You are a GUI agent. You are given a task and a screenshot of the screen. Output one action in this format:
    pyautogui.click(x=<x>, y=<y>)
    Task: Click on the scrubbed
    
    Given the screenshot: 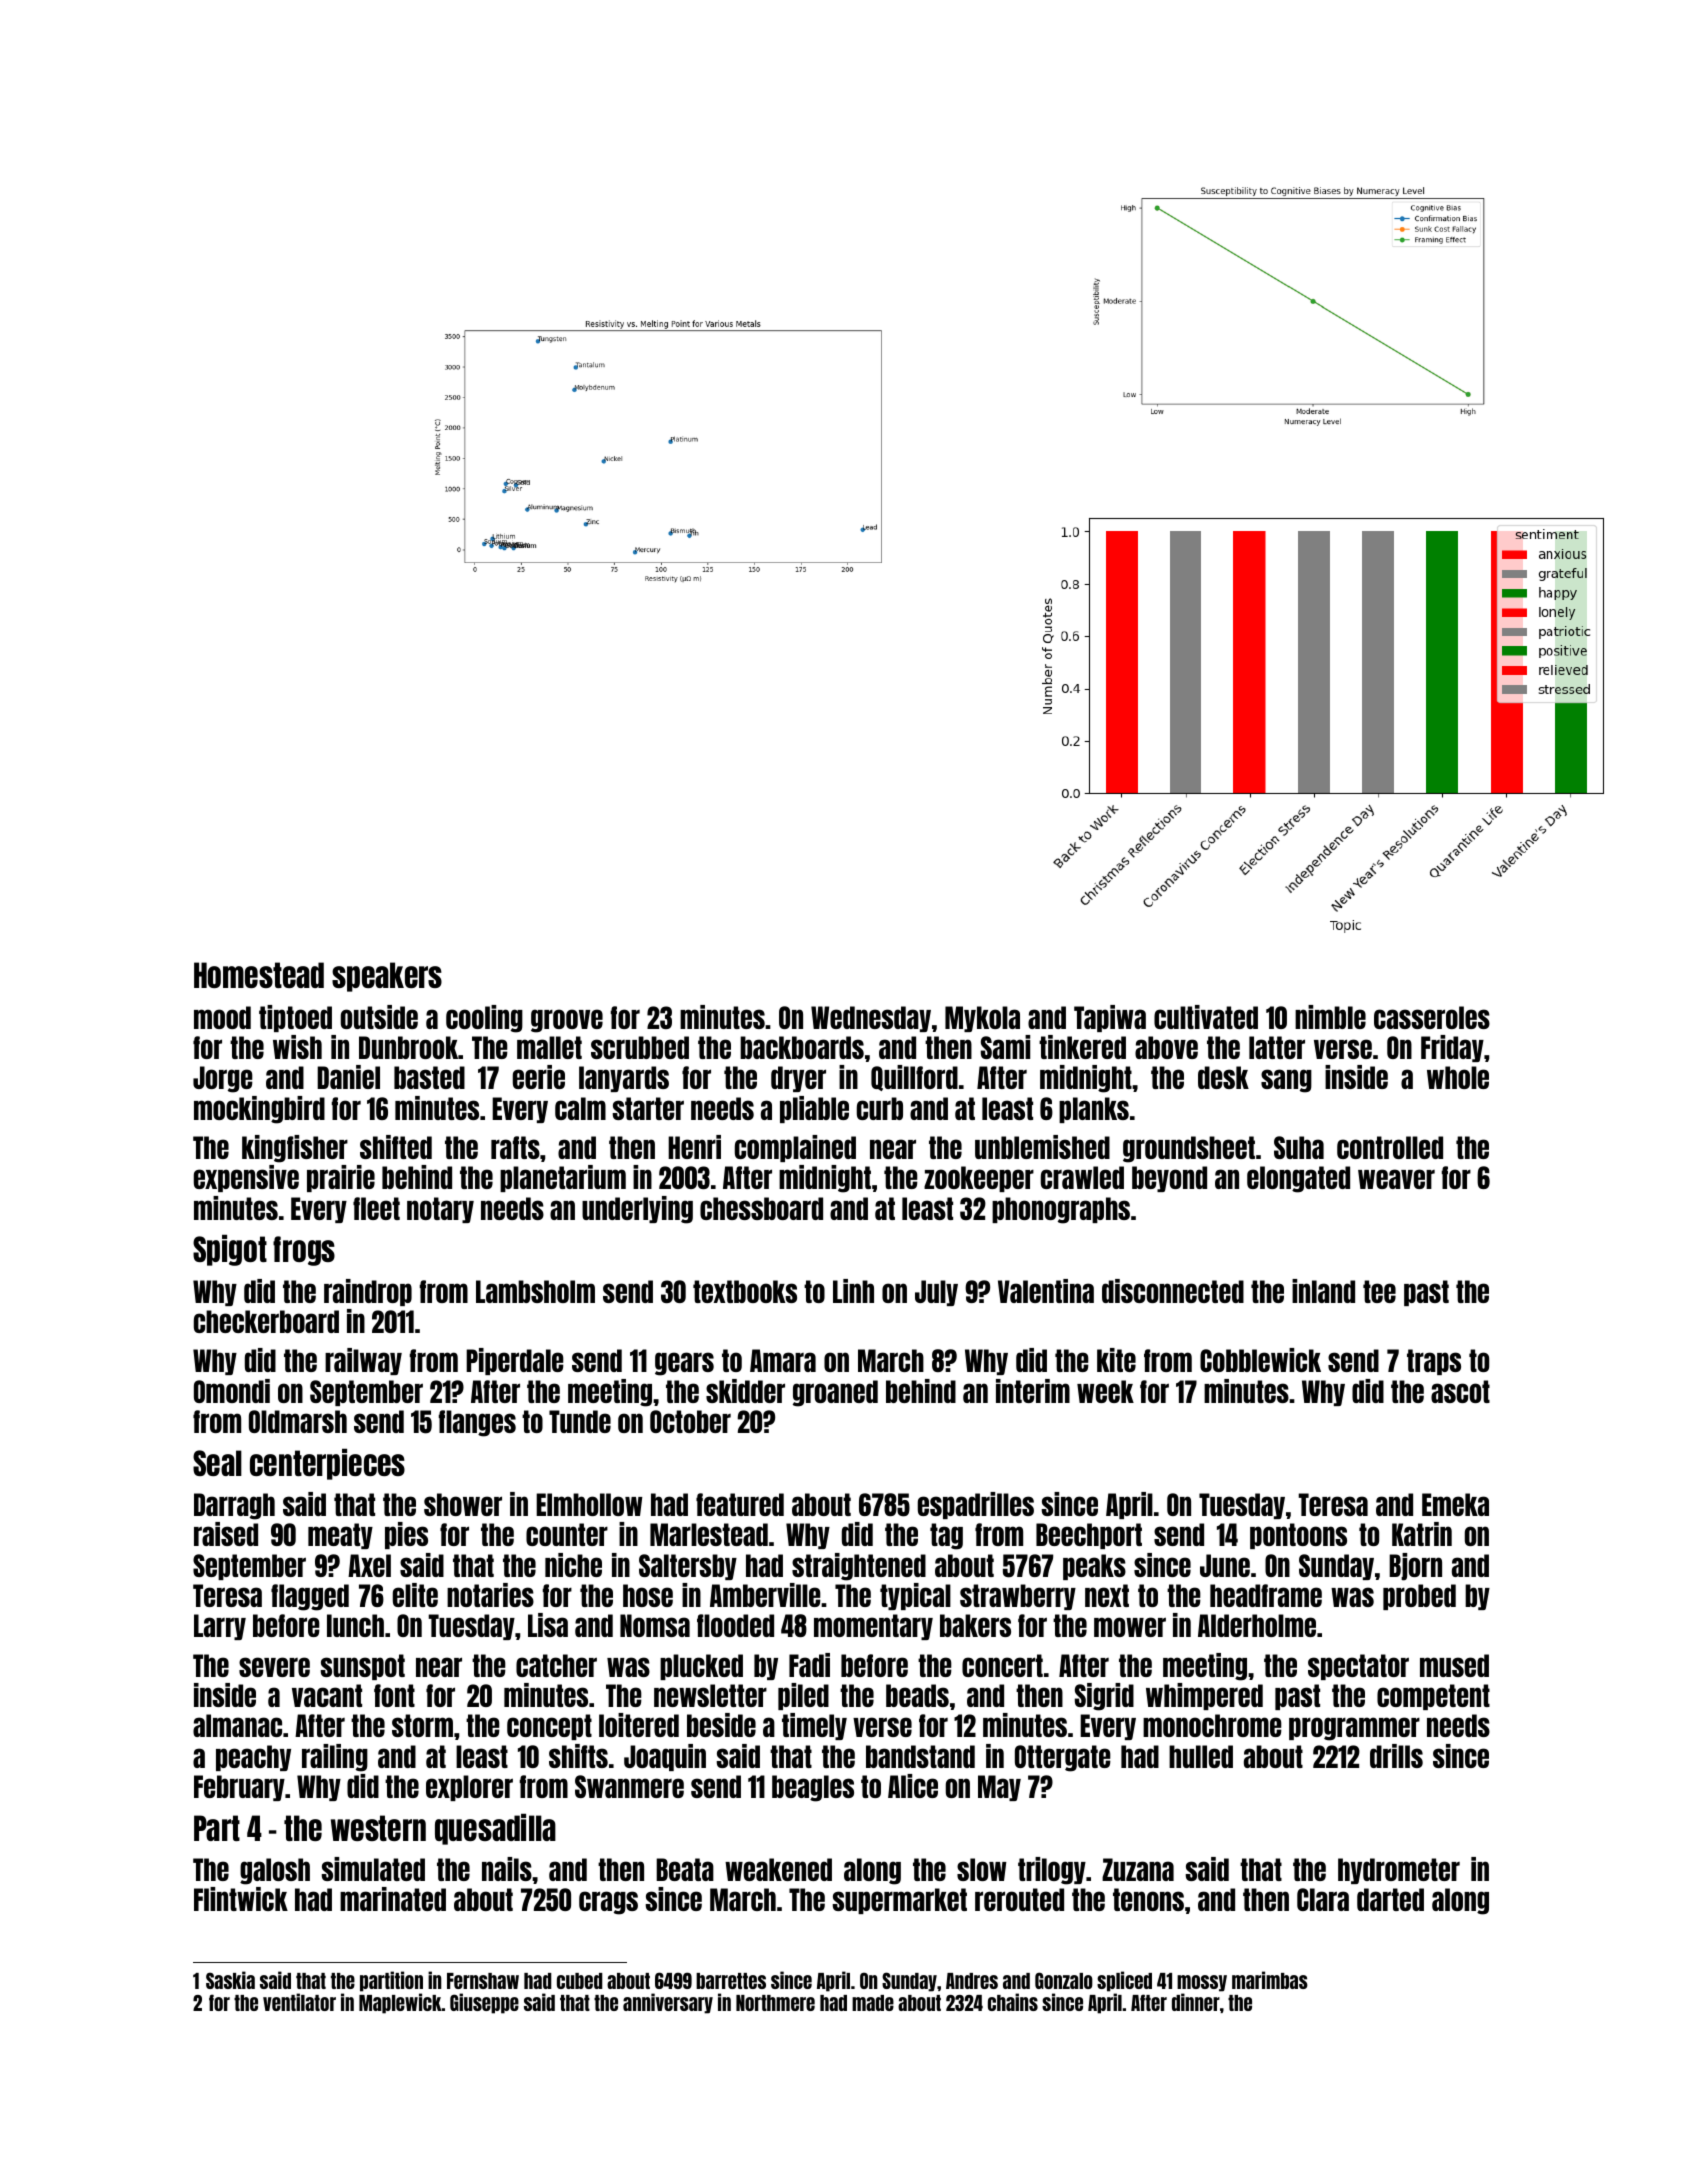 What is the action you would take?
    pyautogui.click(x=640, y=1047)
